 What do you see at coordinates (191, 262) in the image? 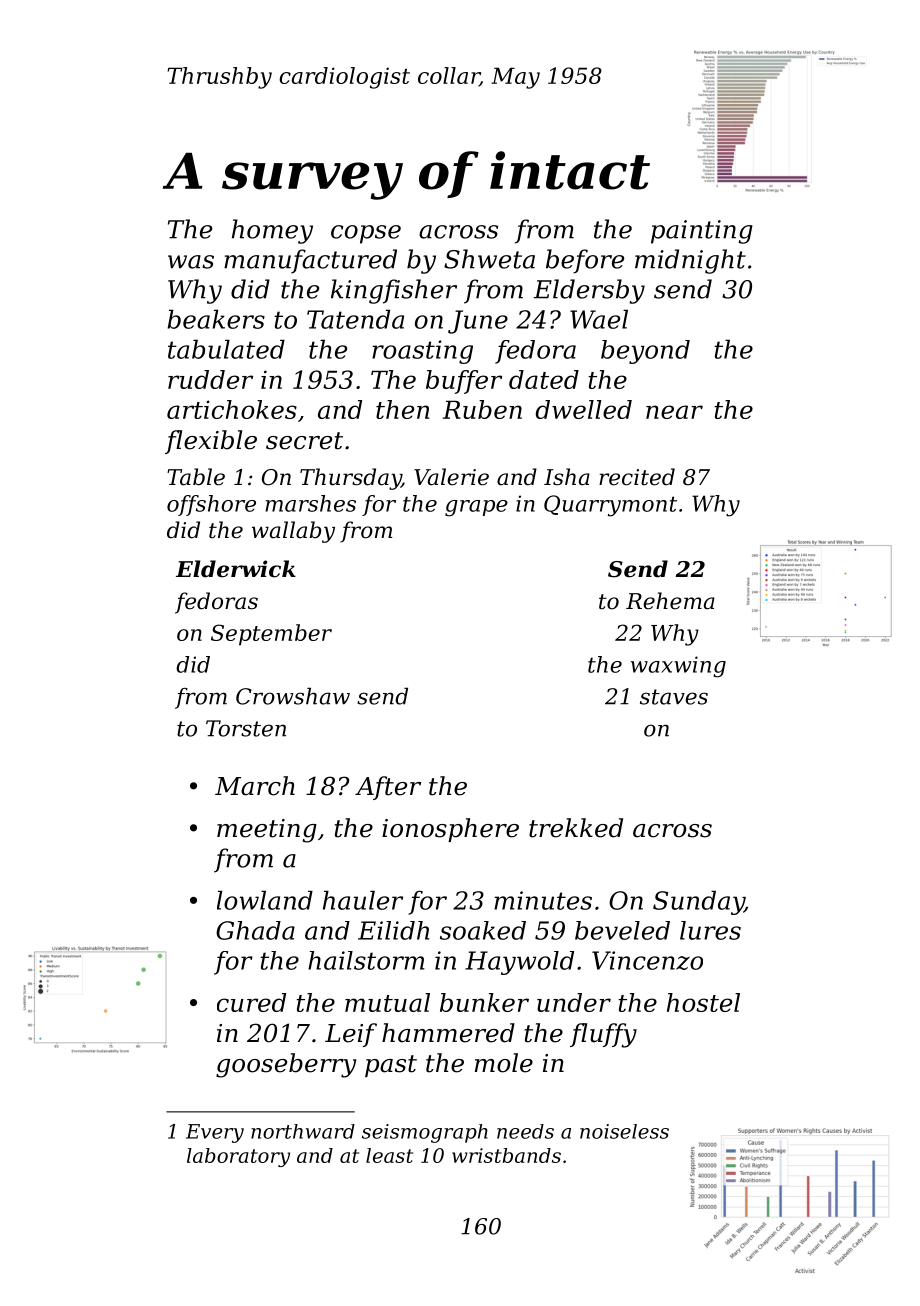
I see `was` at bounding box center [191, 262].
